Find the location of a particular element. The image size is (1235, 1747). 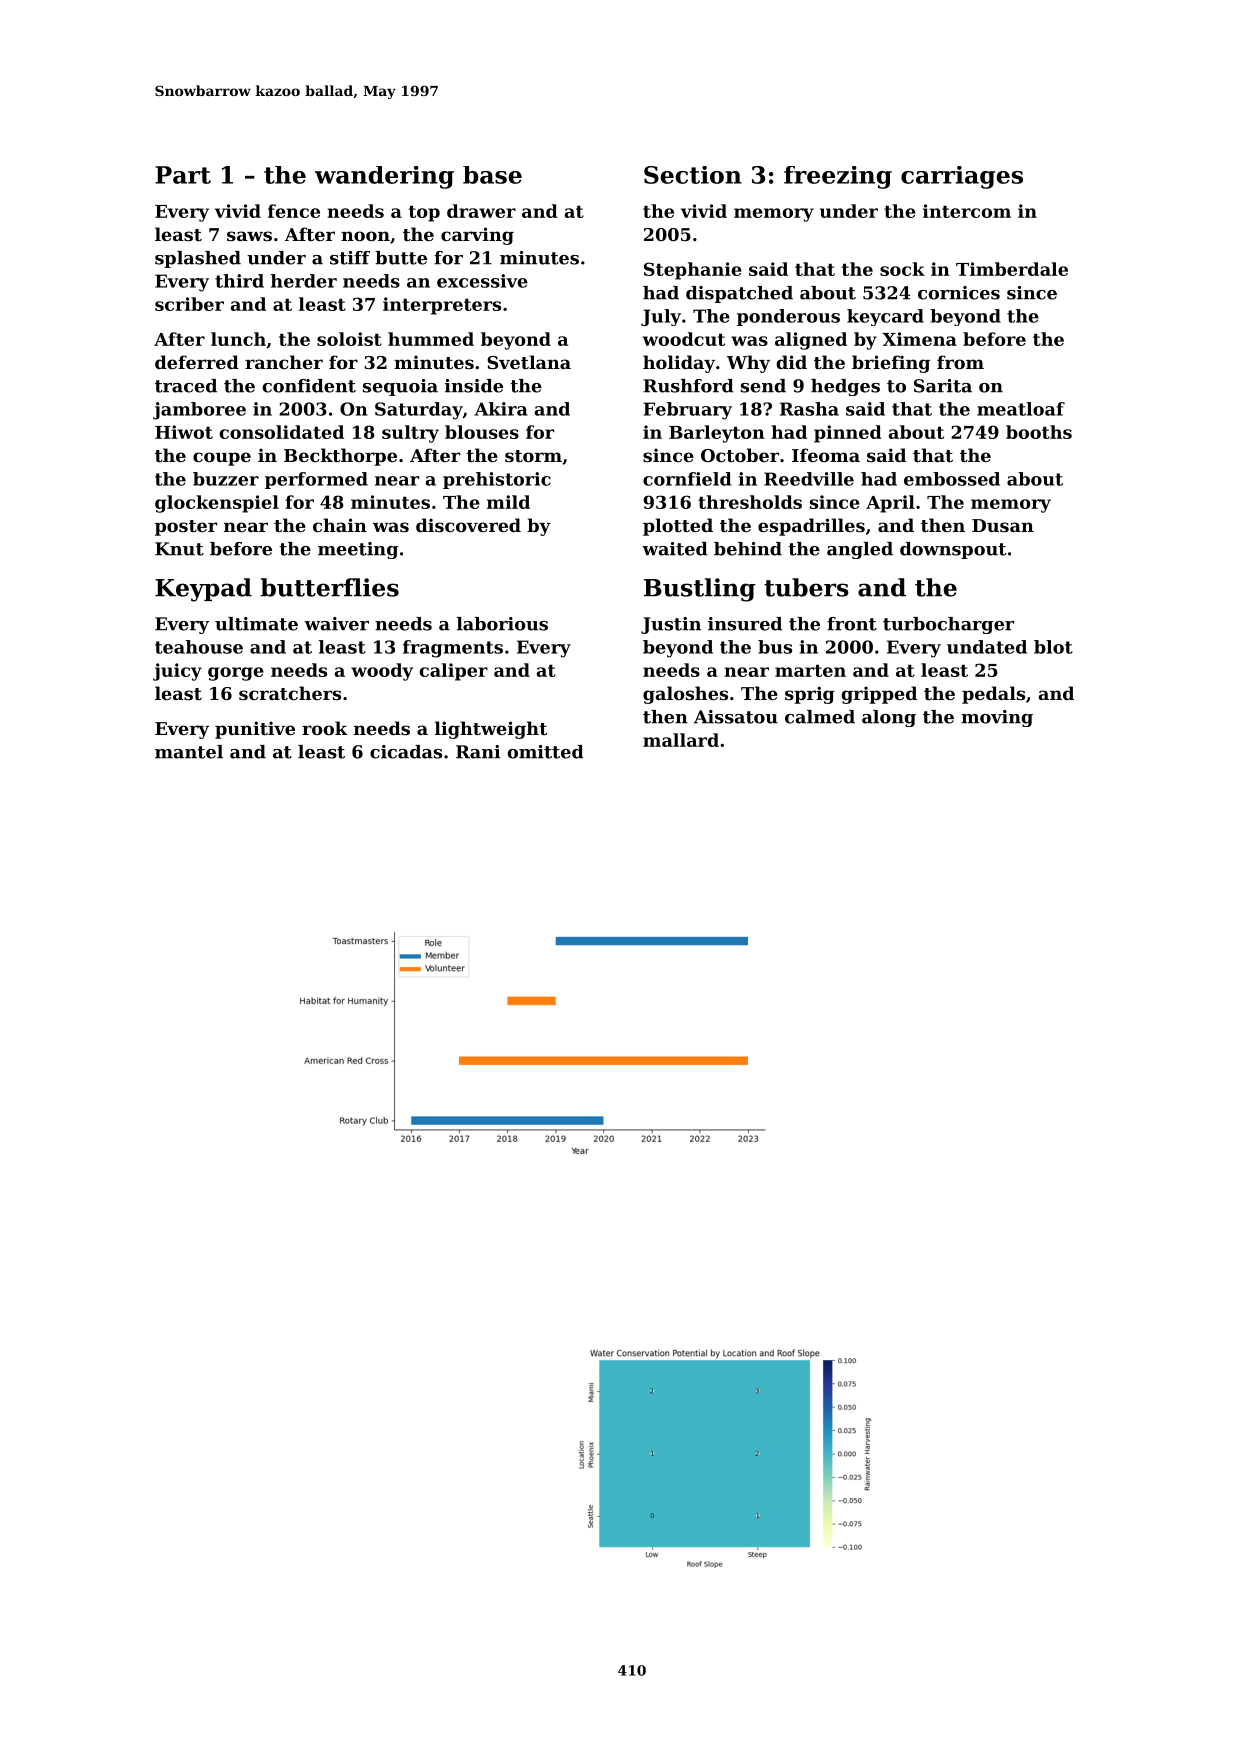

pedals is located at coordinates (993, 695).
